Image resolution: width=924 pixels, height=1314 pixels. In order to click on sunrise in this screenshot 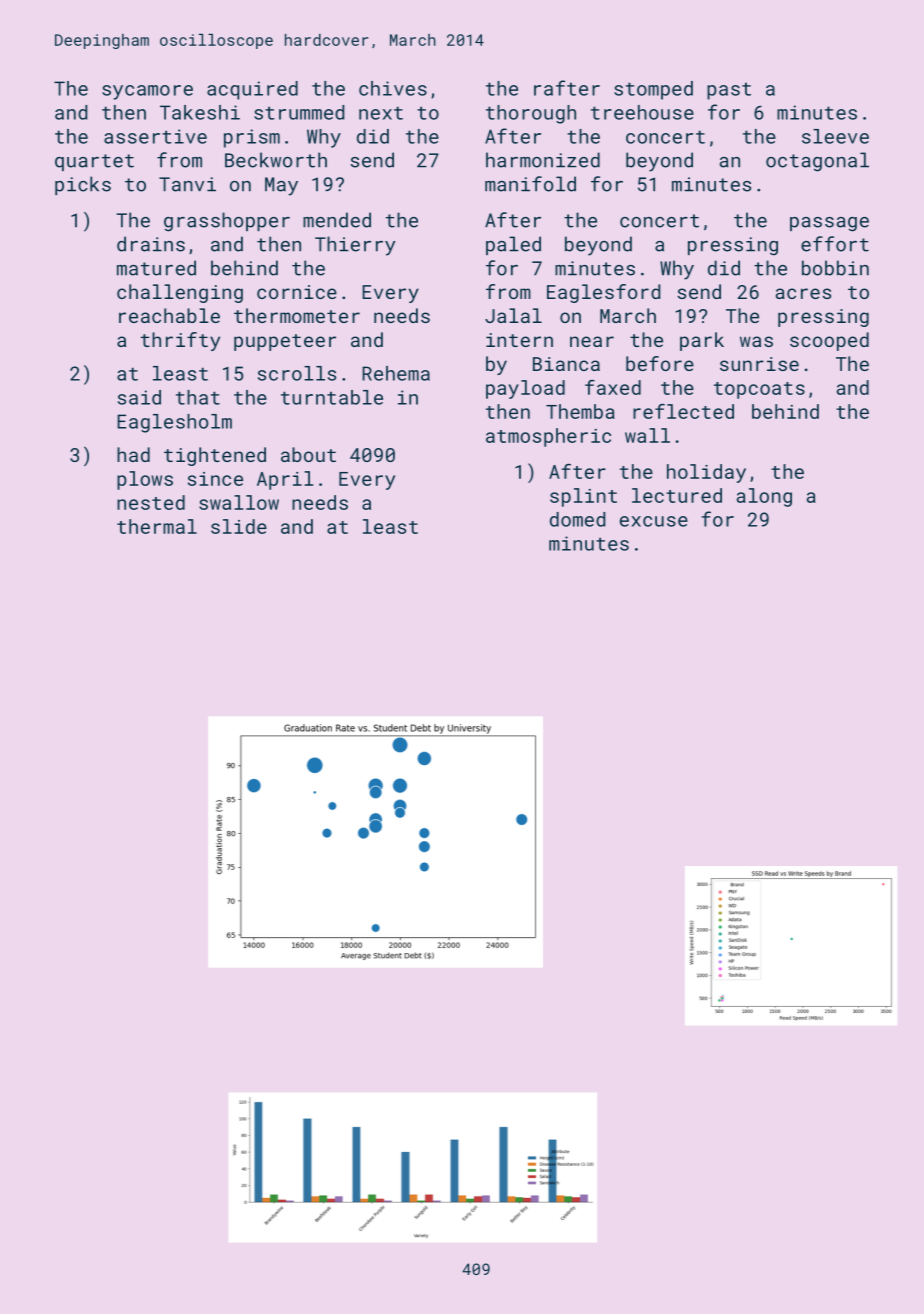, I will do `click(759, 364)`.
